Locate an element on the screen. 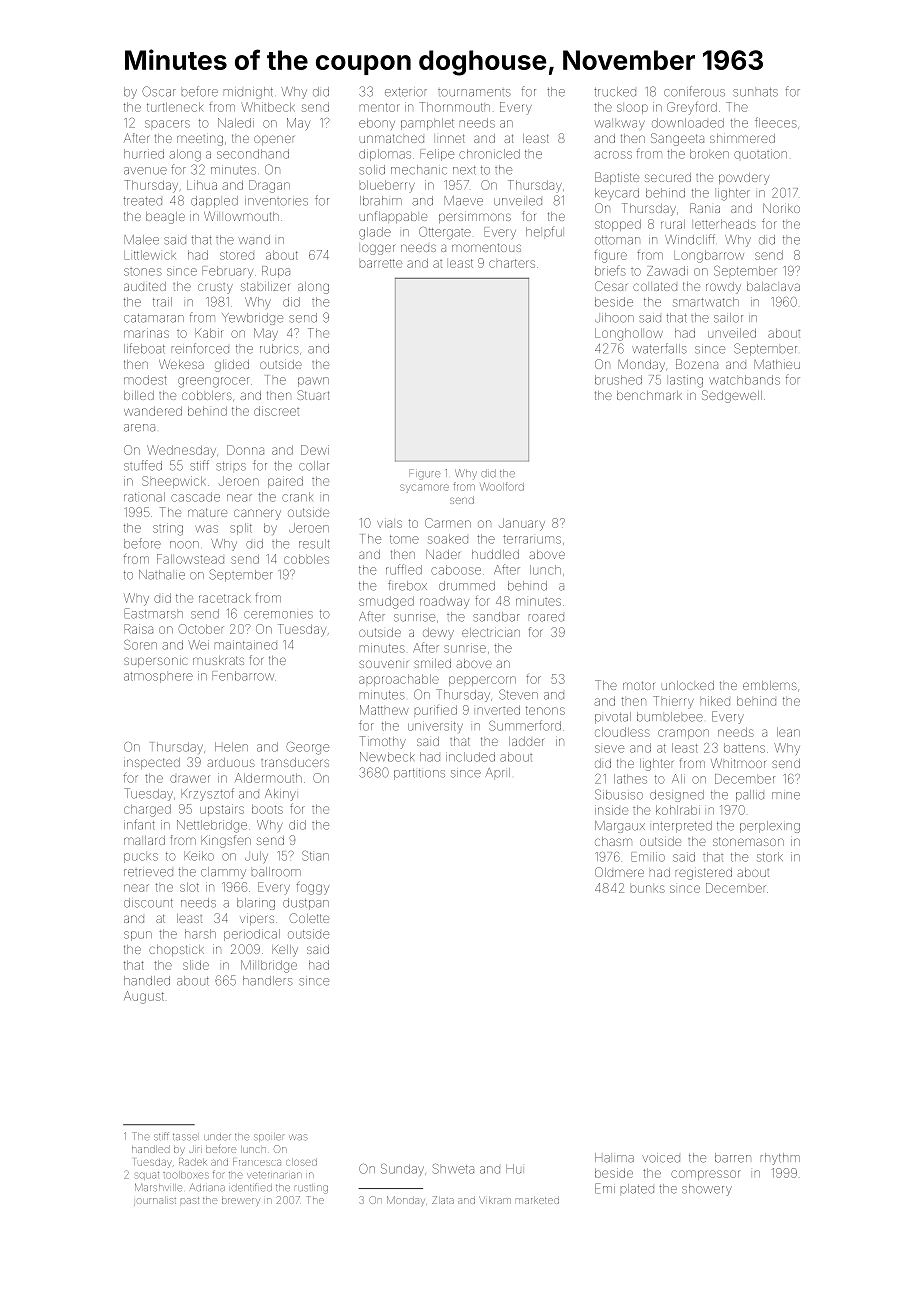 This screenshot has height=1308, width=924. Oscar is located at coordinates (159, 91).
